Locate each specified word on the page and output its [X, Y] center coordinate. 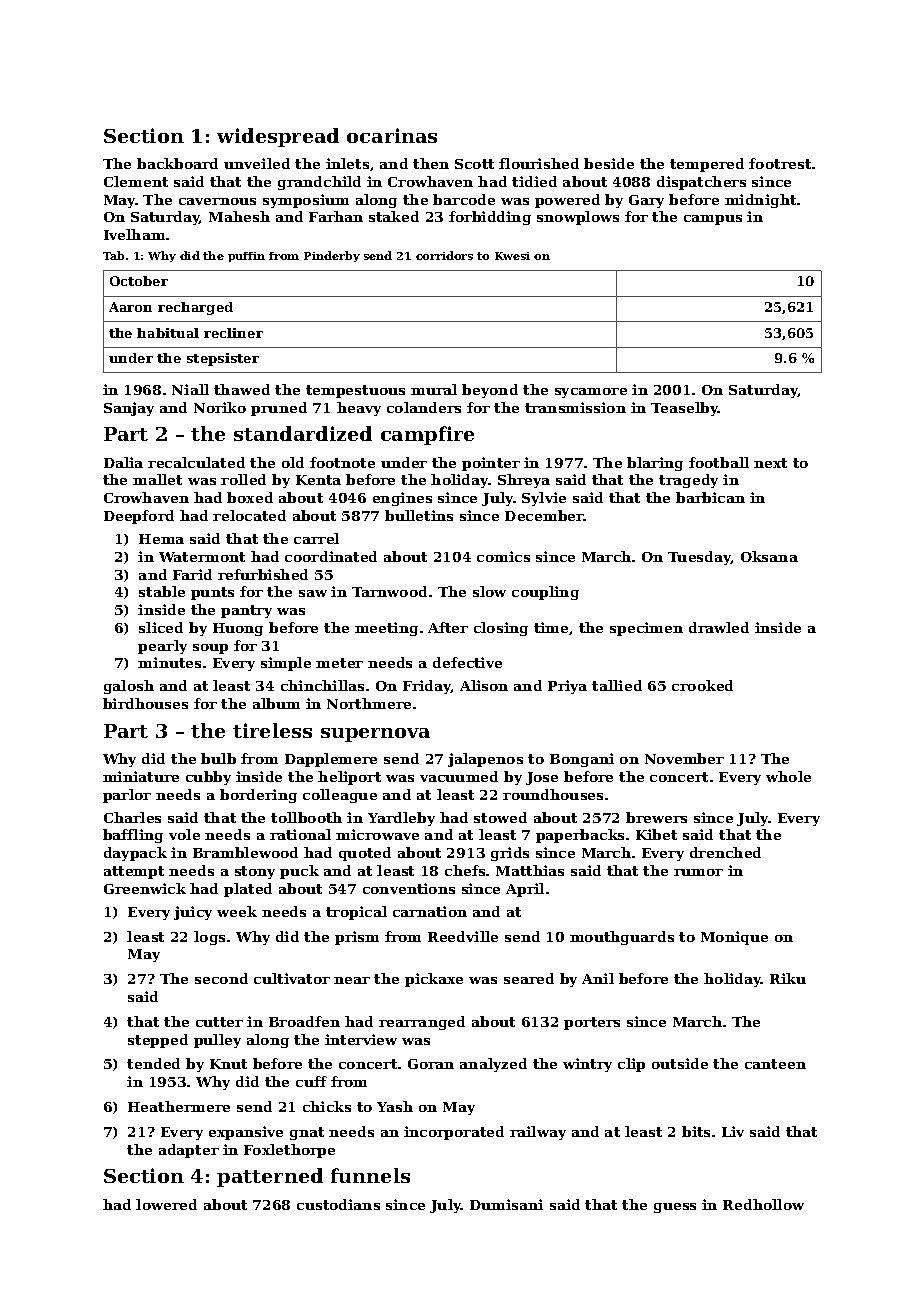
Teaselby [684, 409]
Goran [431, 1064]
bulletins [419, 515]
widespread [278, 137]
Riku [788, 978]
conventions [409, 888]
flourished [539, 163]
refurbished [263, 574]
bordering [258, 796]
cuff [311, 1081]
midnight [760, 201]
